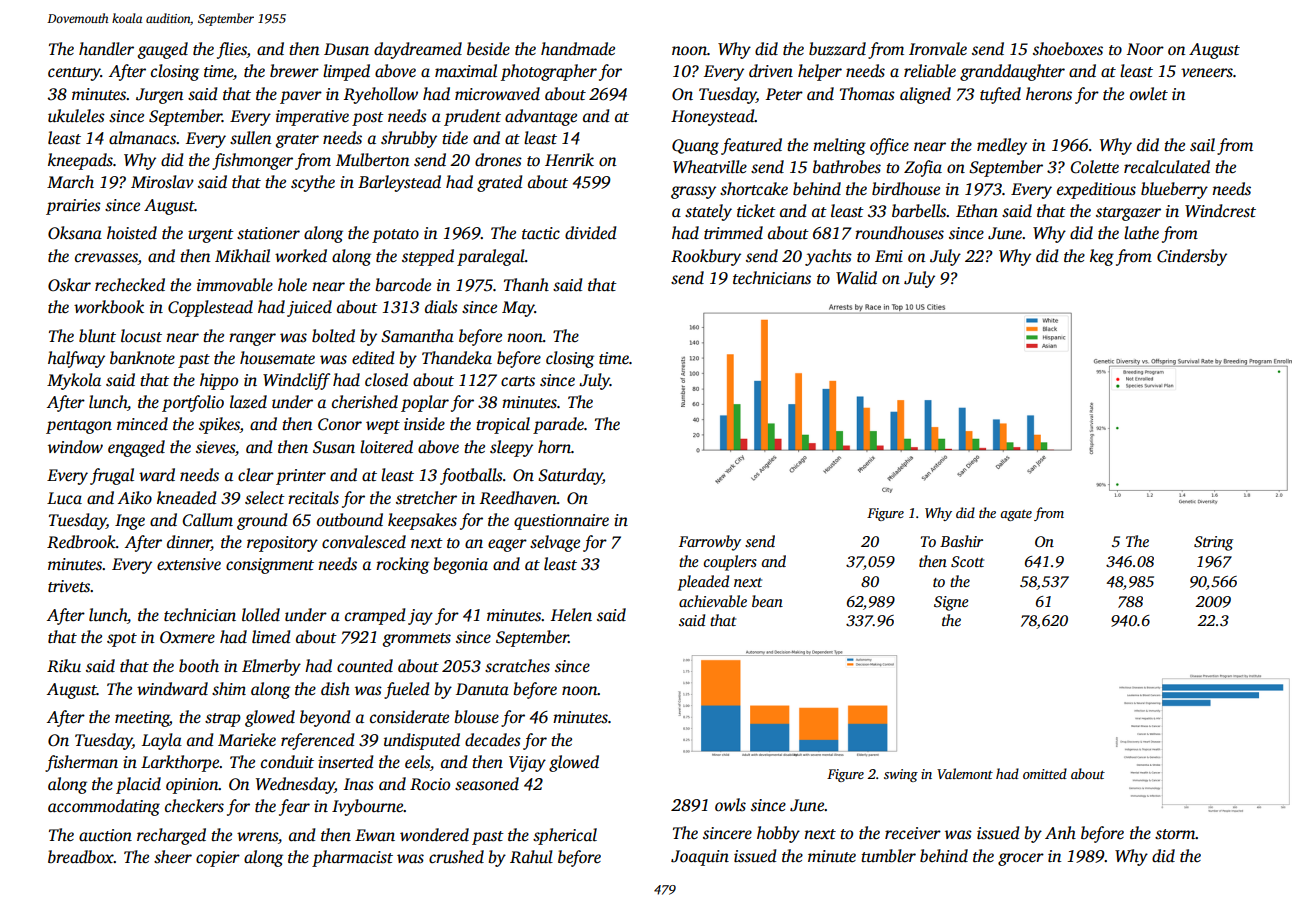 The height and width of the document is (924, 1308). Describe the element at coordinates (1213, 543) in the document. I see `String` at that location.
